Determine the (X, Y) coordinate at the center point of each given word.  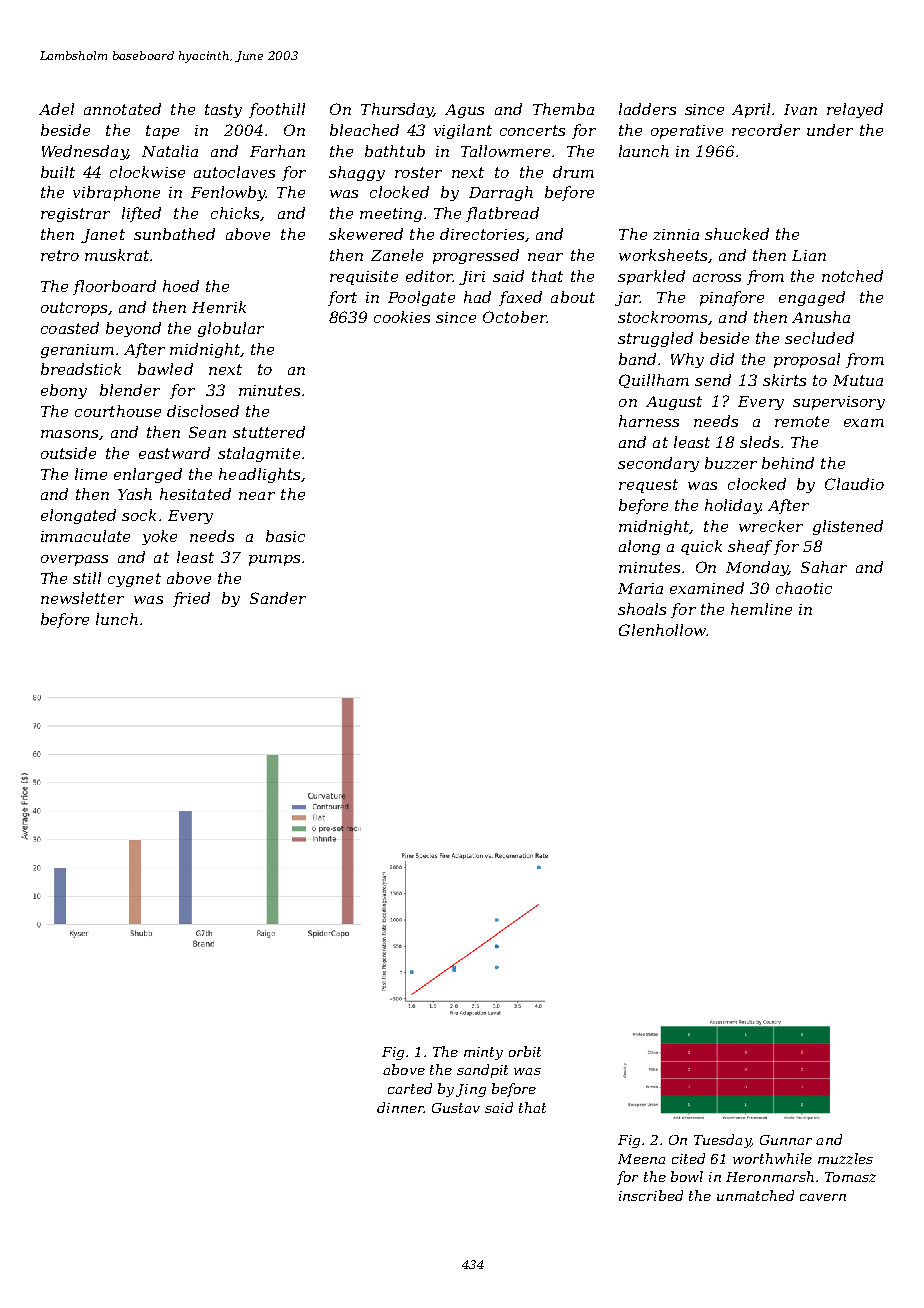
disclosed (203, 411)
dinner (400, 1107)
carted (410, 1088)
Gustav (456, 1108)
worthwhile (772, 1158)
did (722, 359)
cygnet (134, 580)
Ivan (800, 109)
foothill (277, 110)
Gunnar (786, 1140)
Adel (56, 109)
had (477, 297)
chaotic (804, 588)
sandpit (482, 1071)
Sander (278, 598)
